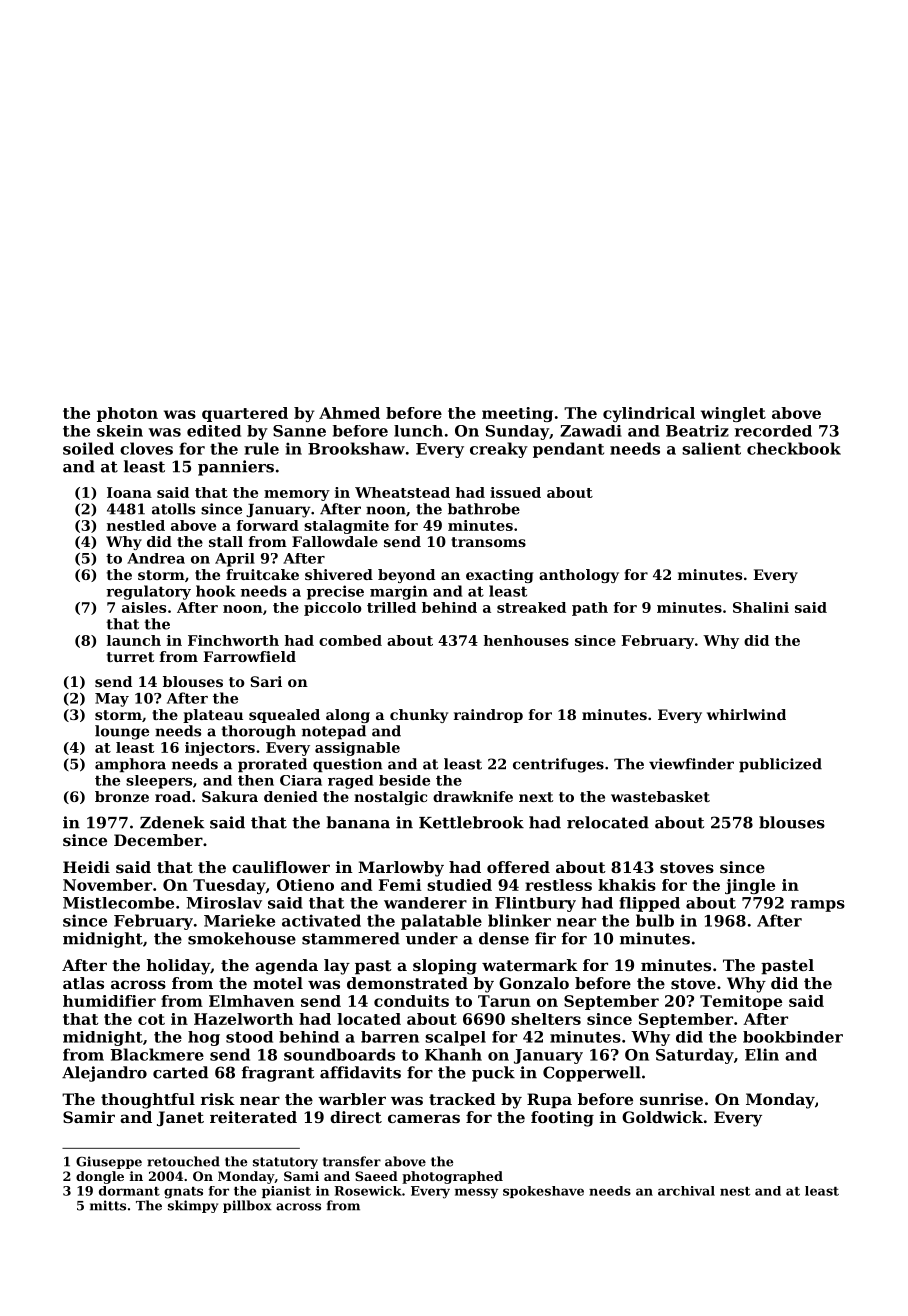 This image has height=1316, width=908. I want to click on Elin, so click(762, 1054).
